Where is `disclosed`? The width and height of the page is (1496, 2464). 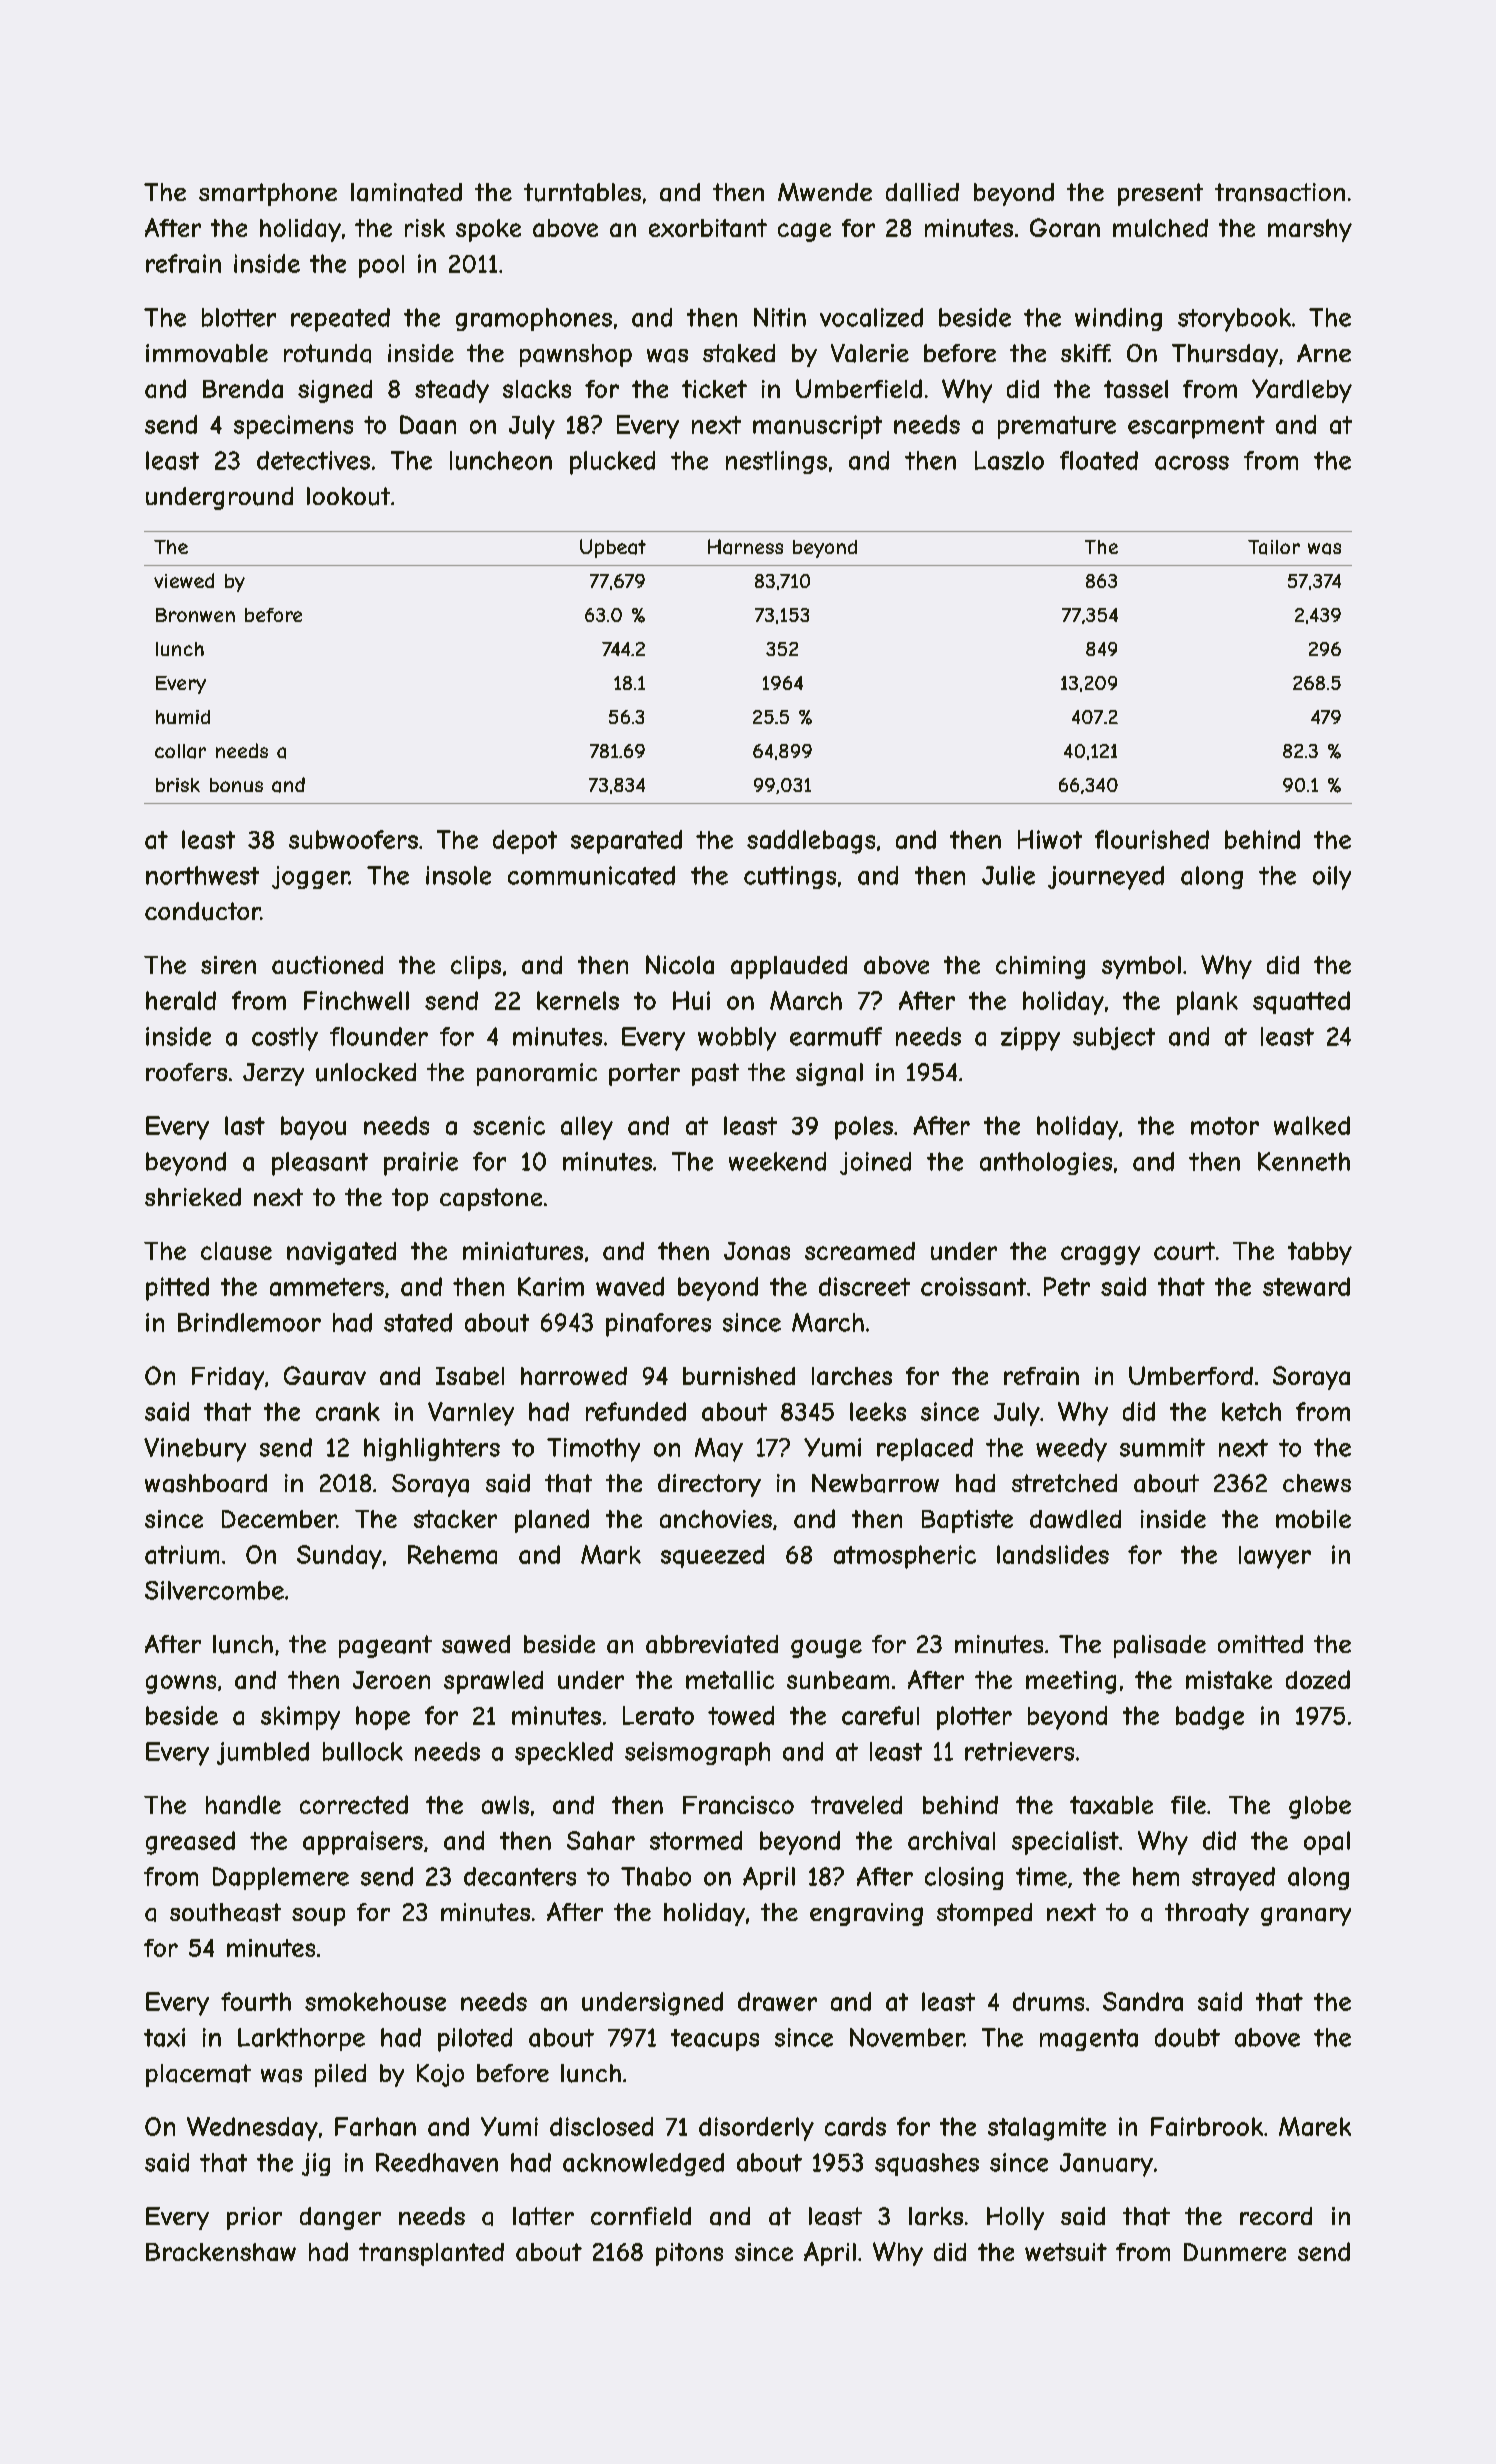 disclosed is located at coordinates (601, 2126).
